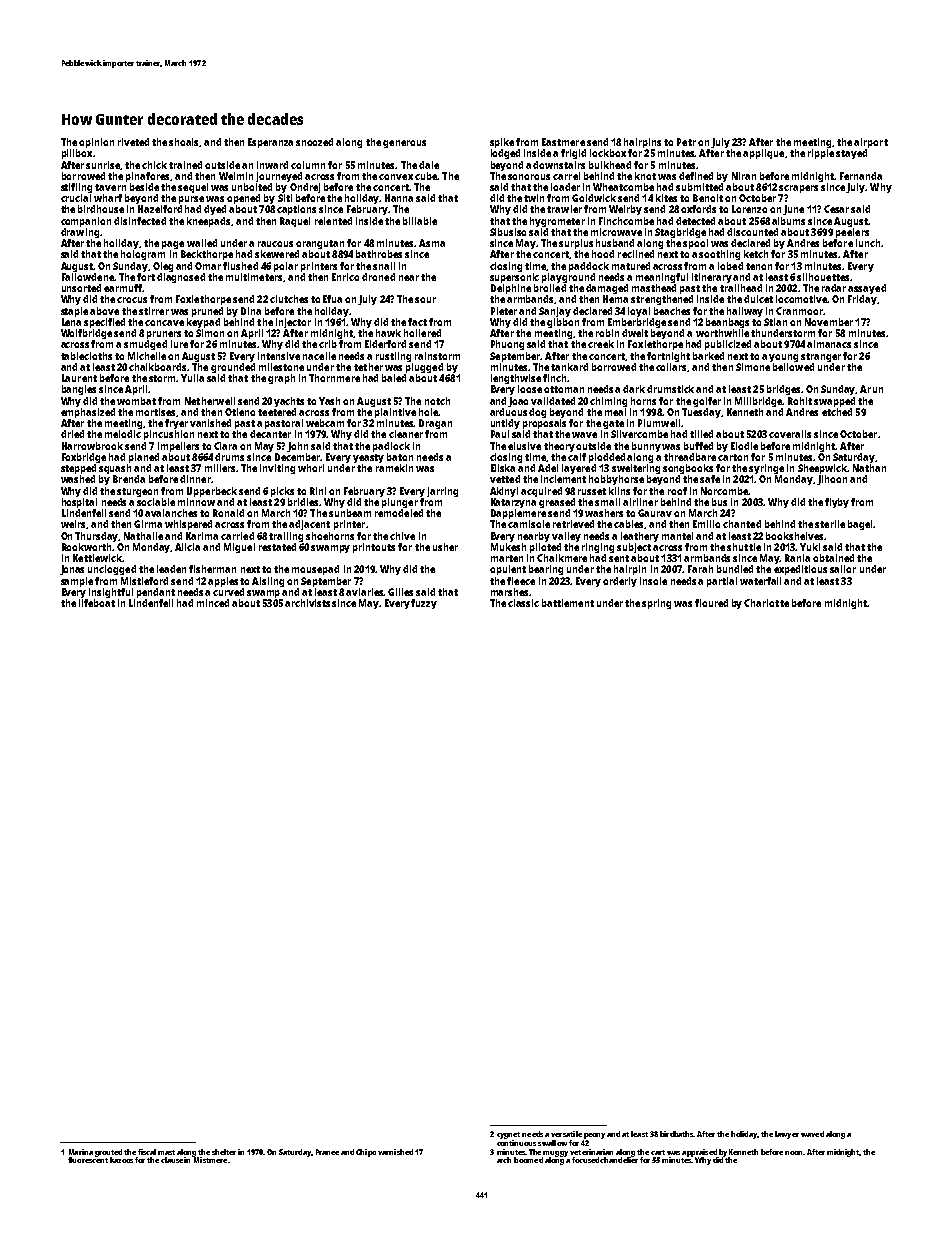 The image size is (952, 1233). Describe the element at coordinates (80, 233) in the image. I see `drawing` at that location.
